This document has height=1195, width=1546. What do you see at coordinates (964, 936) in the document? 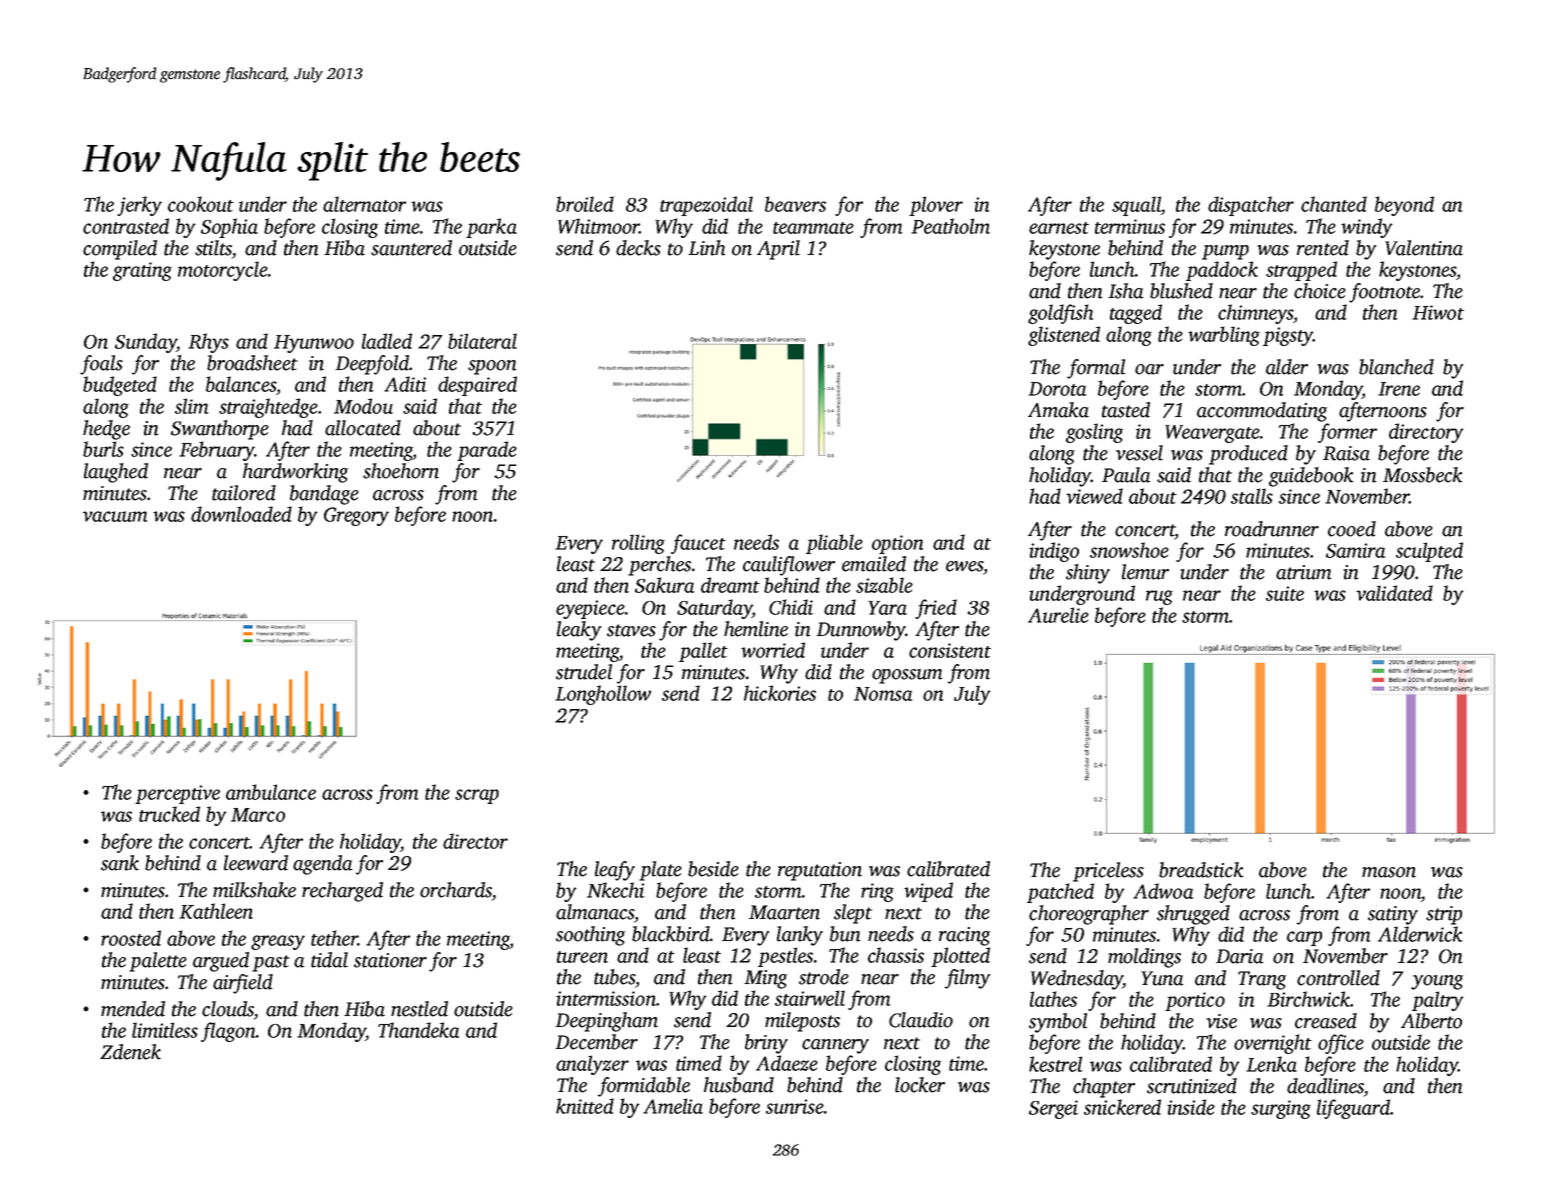
I see `racing` at bounding box center [964, 936].
